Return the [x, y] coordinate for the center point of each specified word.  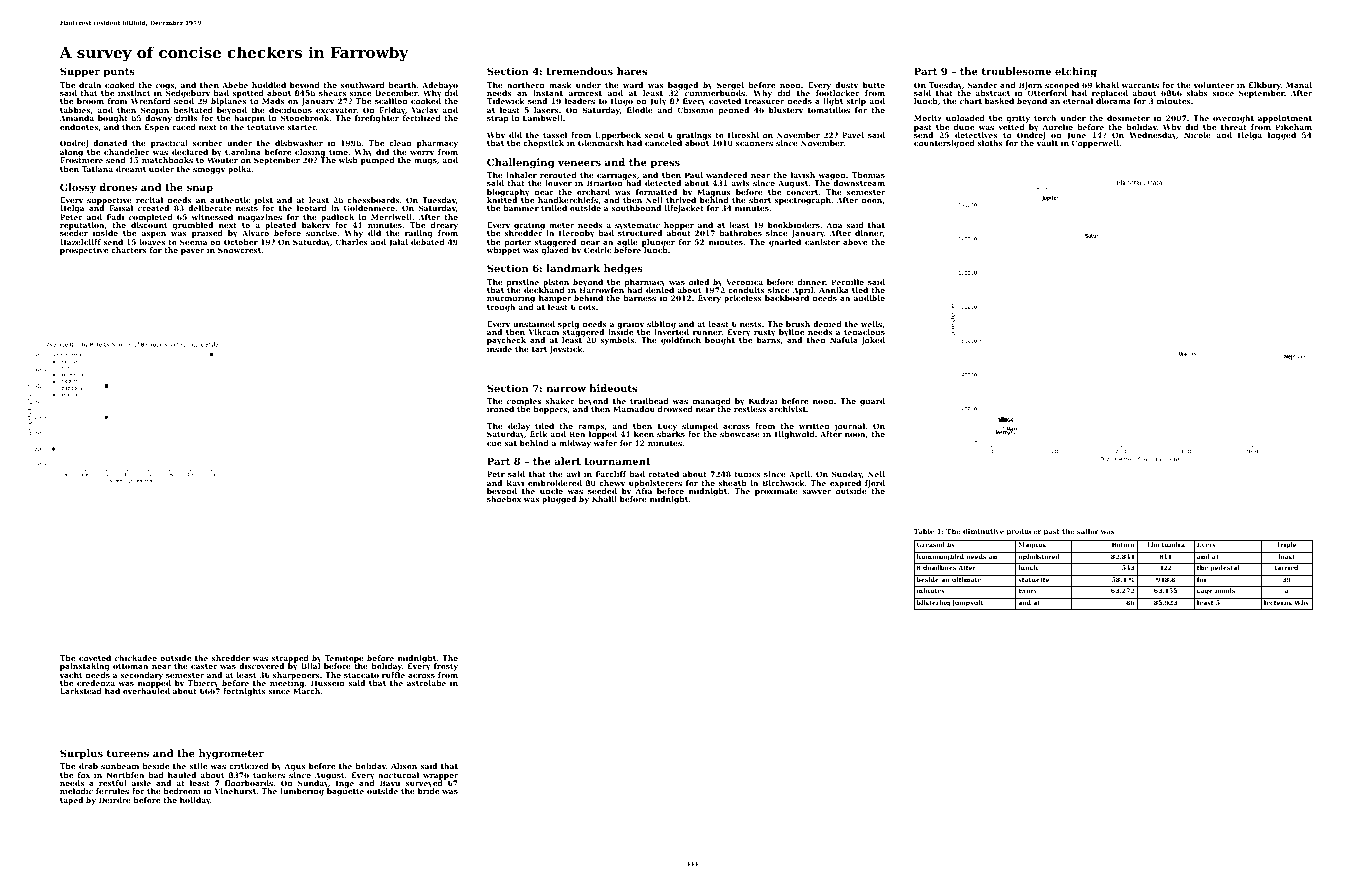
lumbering [302, 792]
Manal [1299, 85]
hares [632, 71]
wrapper [440, 777]
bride [428, 791]
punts [119, 72]
